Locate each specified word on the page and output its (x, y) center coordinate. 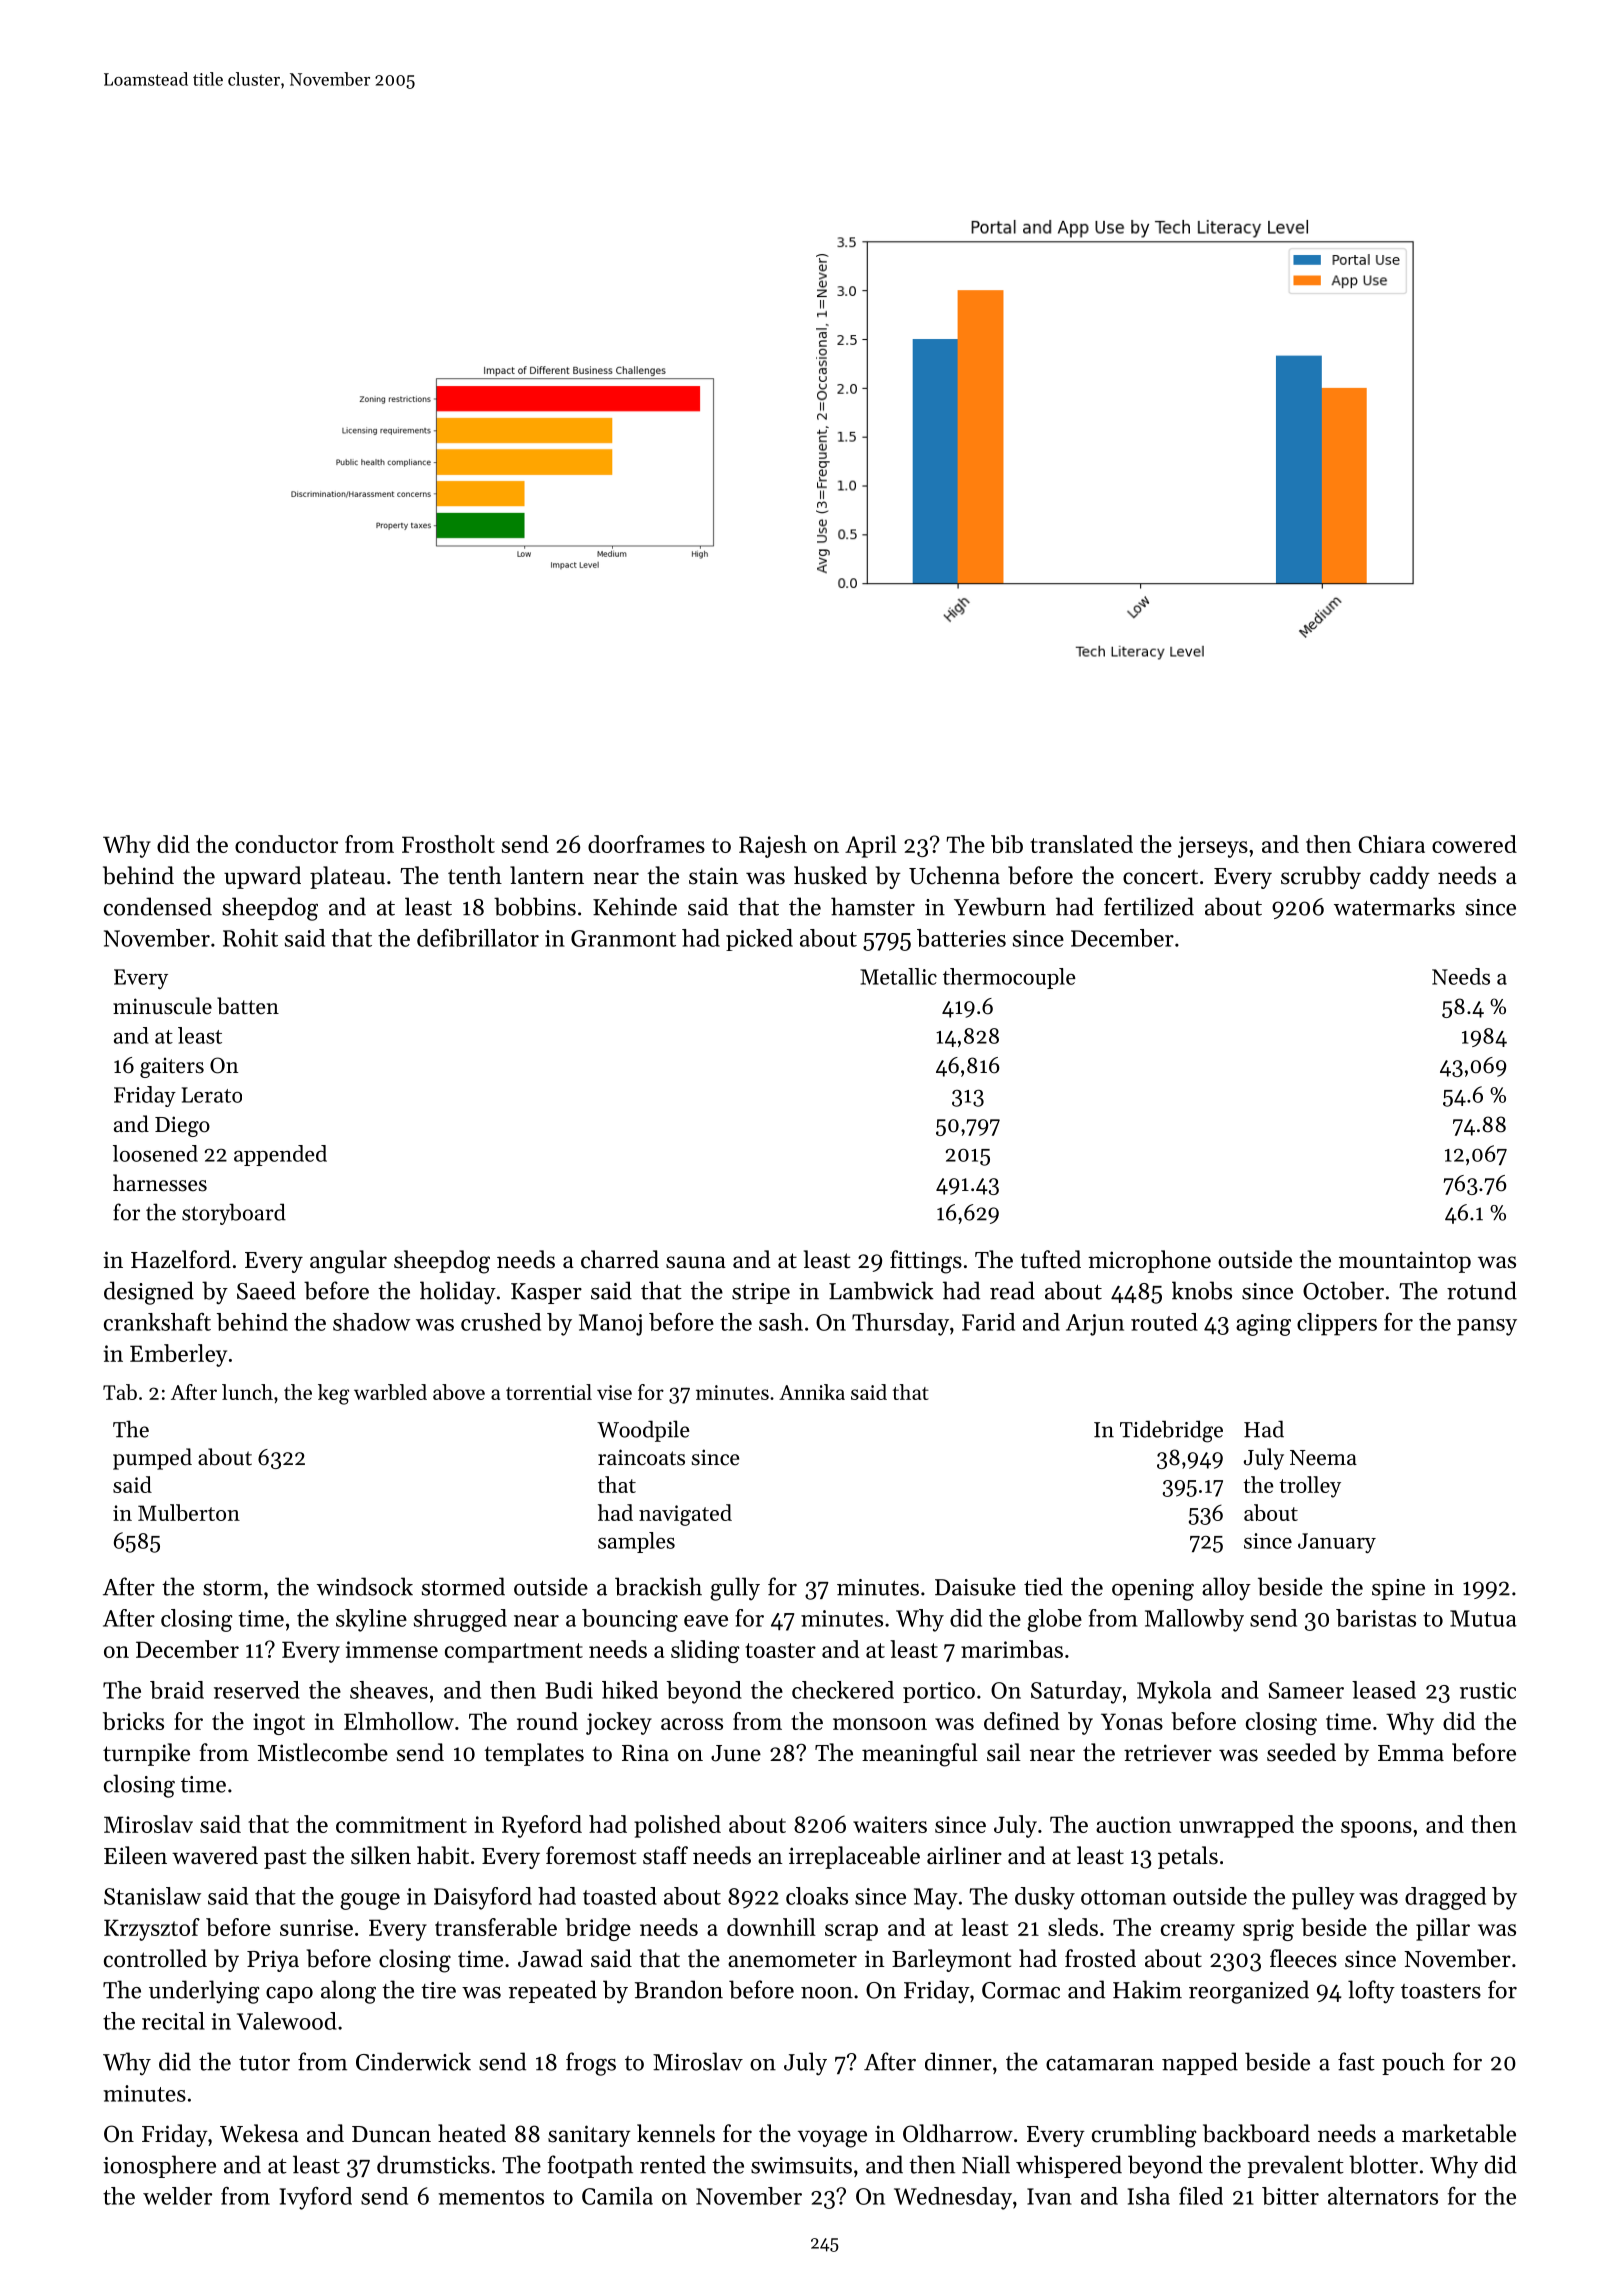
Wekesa (259, 2133)
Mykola (1174, 1692)
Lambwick (881, 1290)
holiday (458, 1293)
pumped (152, 1459)
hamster (873, 906)
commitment (401, 1824)
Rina (645, 1752)
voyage (832, 2139)
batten (248, 1006)
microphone (1149, 1261)
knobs (1202, 1290)
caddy (1400, 877)
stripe (761, 1293)
